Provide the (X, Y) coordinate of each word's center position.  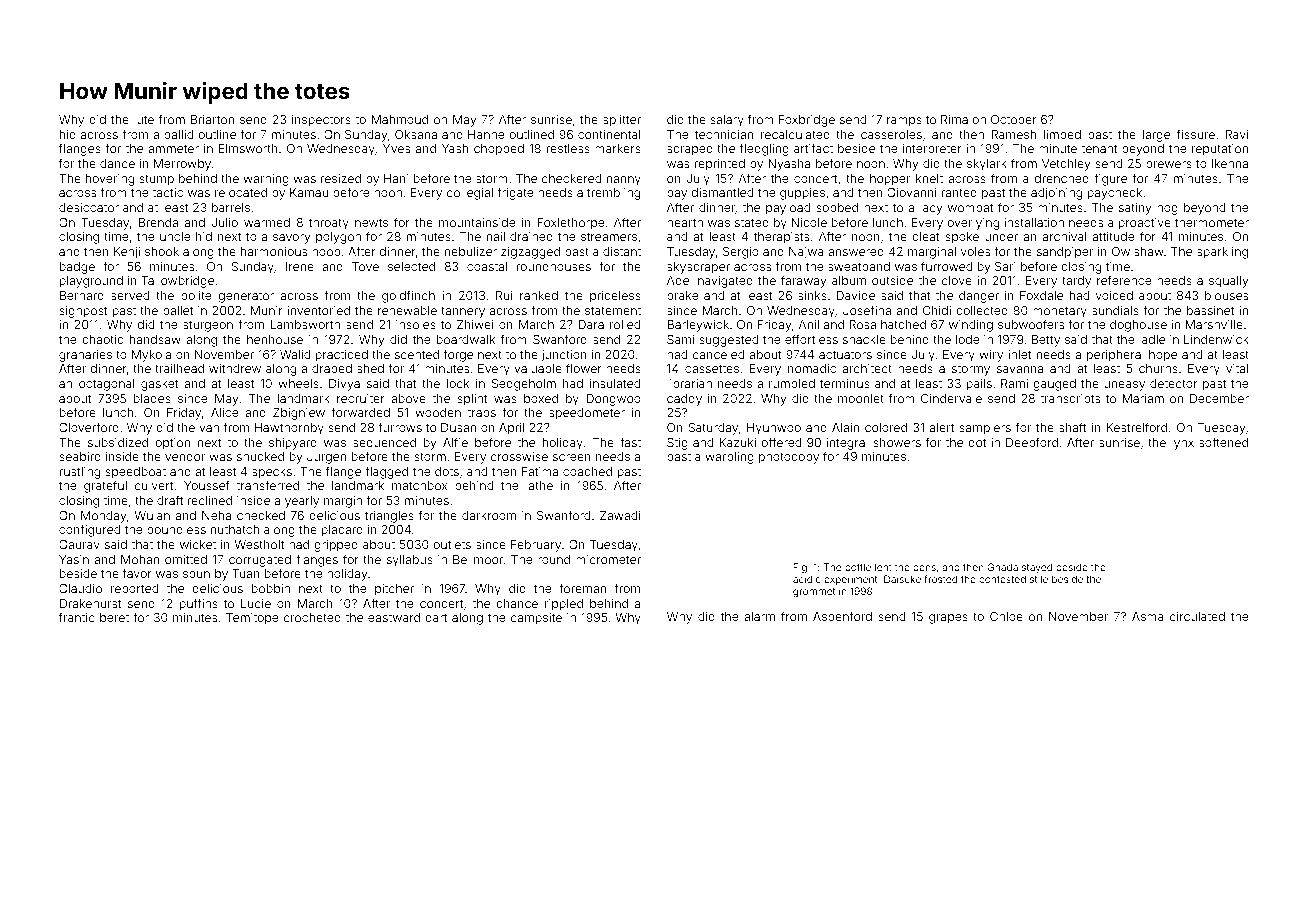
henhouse (275, 339)
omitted (186, 559)
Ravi (1237, 134)
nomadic (812, 368)
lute (144, 119)
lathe (539, 485)
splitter (622, 121)
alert (942, 427)
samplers (985, 429)
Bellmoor (478, 559)
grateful (105, 486)
